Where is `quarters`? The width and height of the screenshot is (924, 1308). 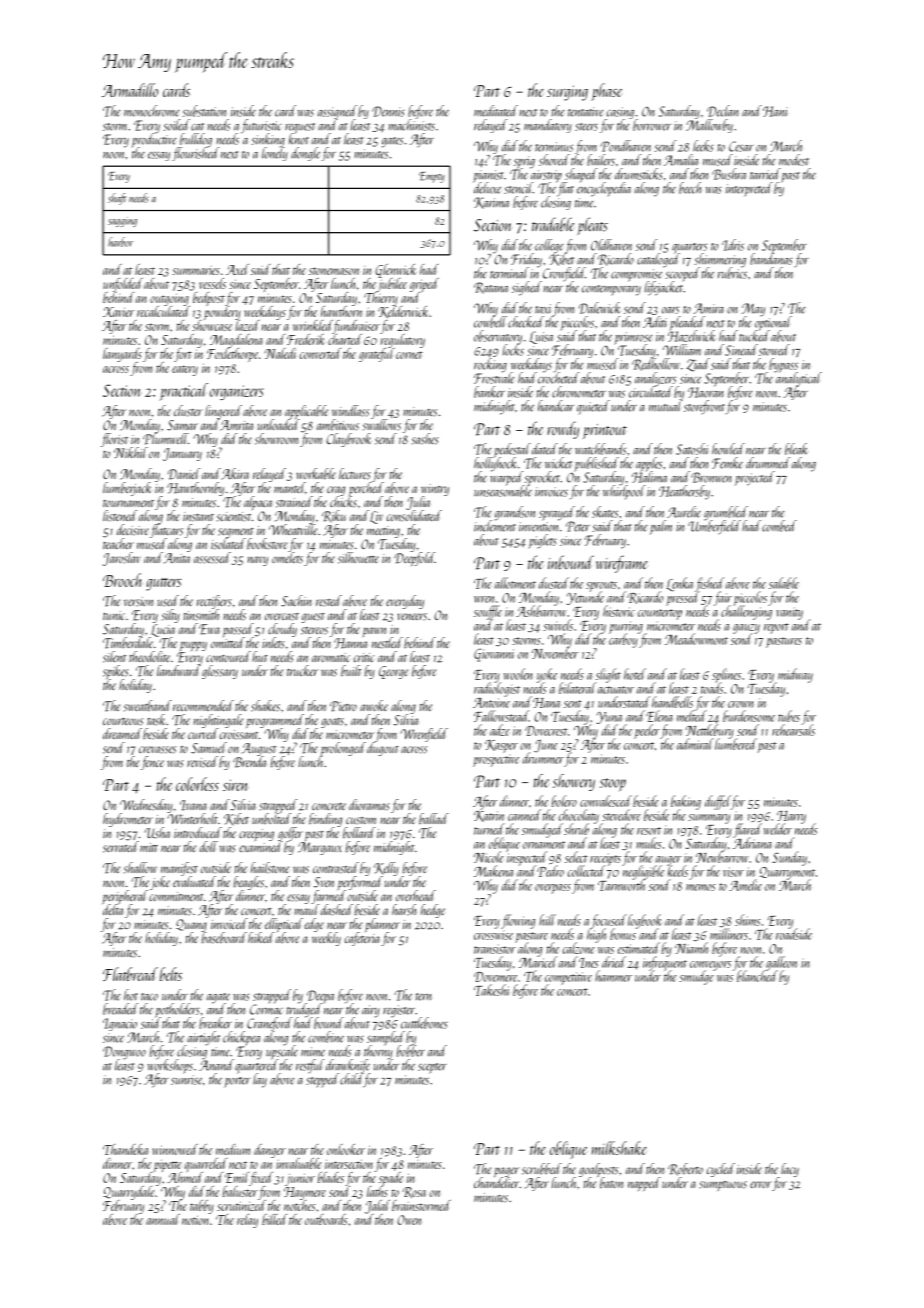
quarters is located at coordinates (689, 248).
